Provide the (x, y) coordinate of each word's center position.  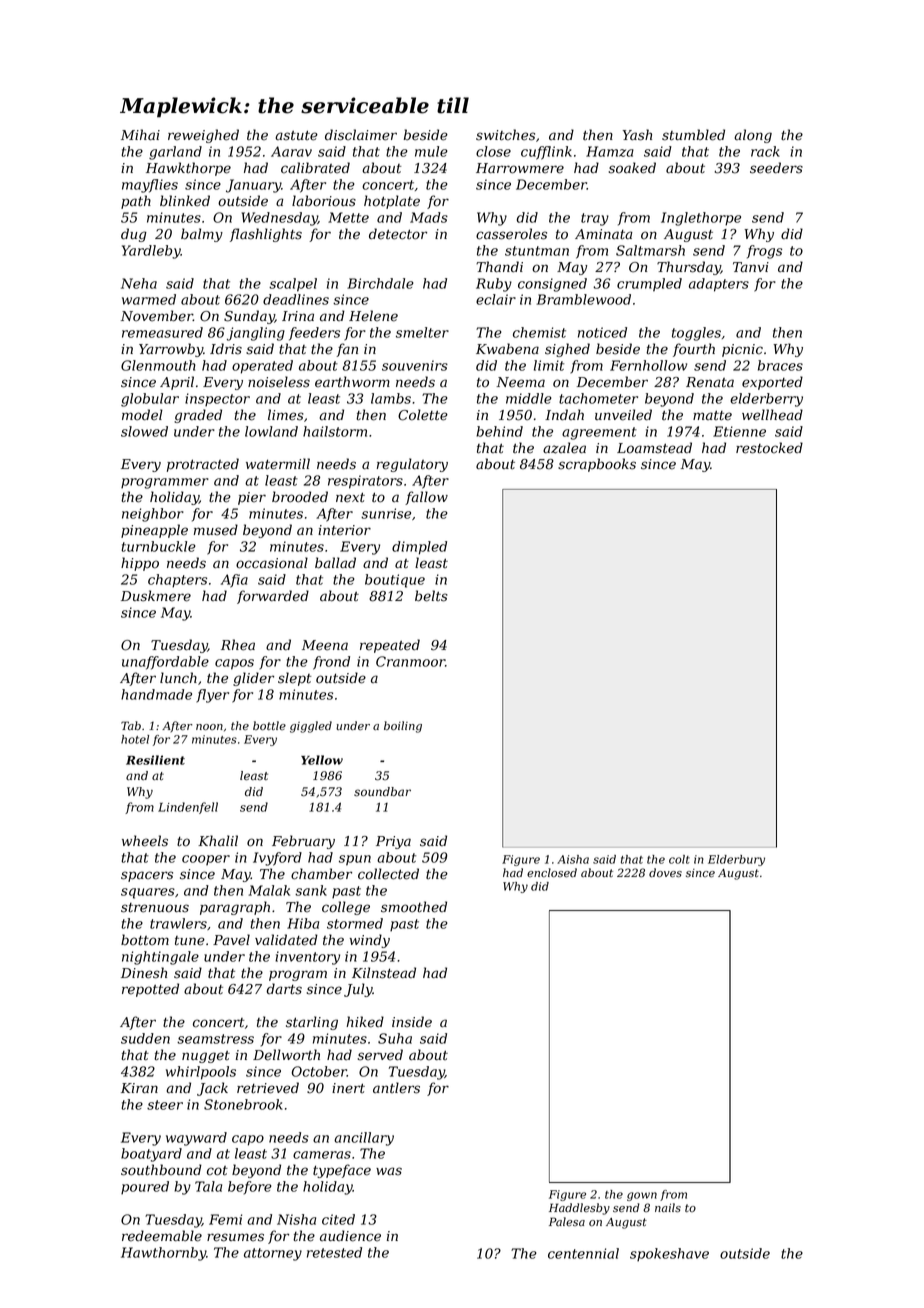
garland (175, 153)
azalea (564, 448)
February (303, 842)
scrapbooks (597, 465)
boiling (403, 727)
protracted (203, 465)
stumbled (693, 135)
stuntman (537, 251)
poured (145, 1188)
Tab (131, 726)
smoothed (414, 907)
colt (679, 859)
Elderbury (736, 860)
